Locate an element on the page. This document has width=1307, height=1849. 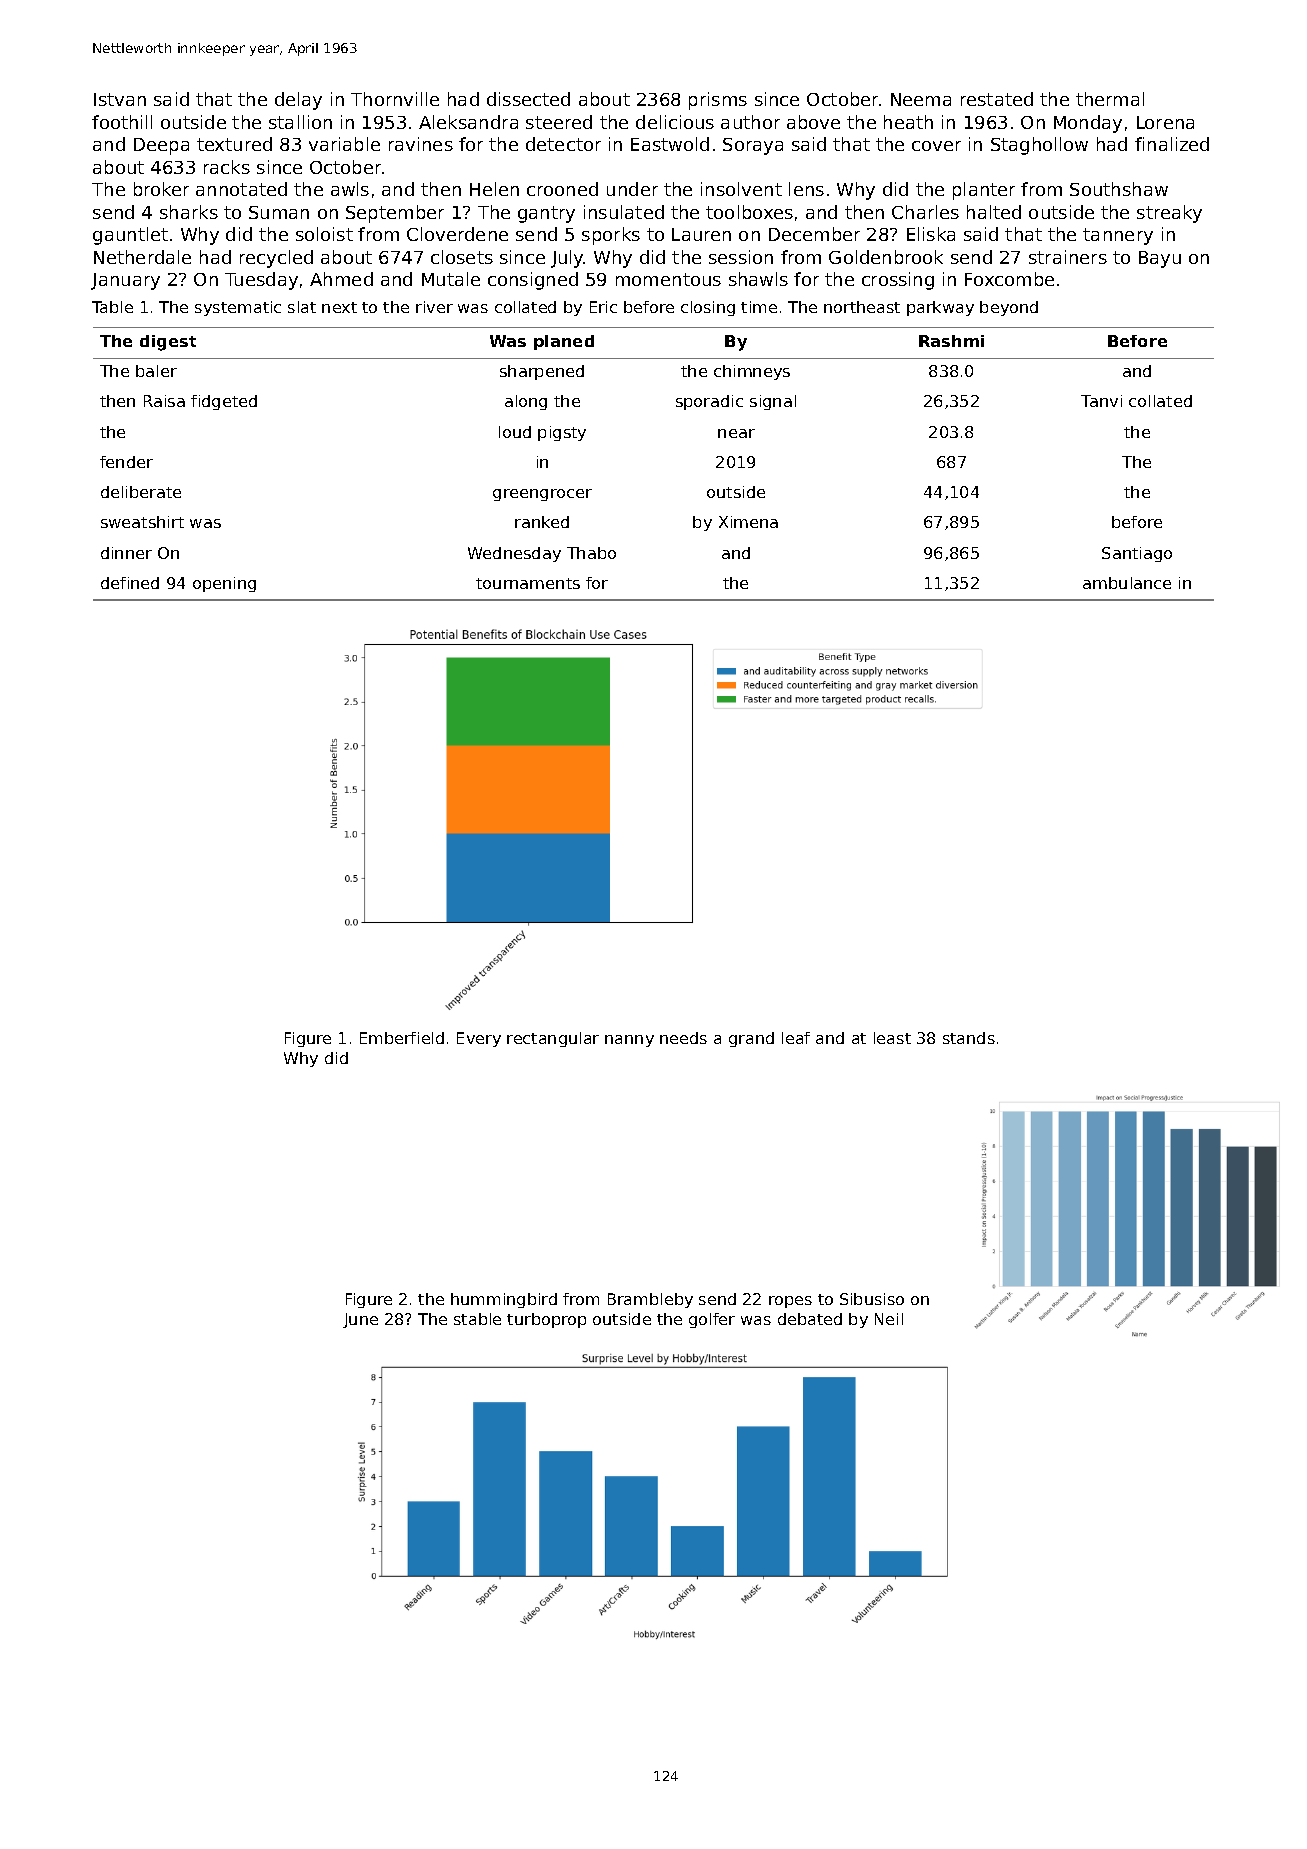
hummingbird is located at coordinates (504, 1300).
